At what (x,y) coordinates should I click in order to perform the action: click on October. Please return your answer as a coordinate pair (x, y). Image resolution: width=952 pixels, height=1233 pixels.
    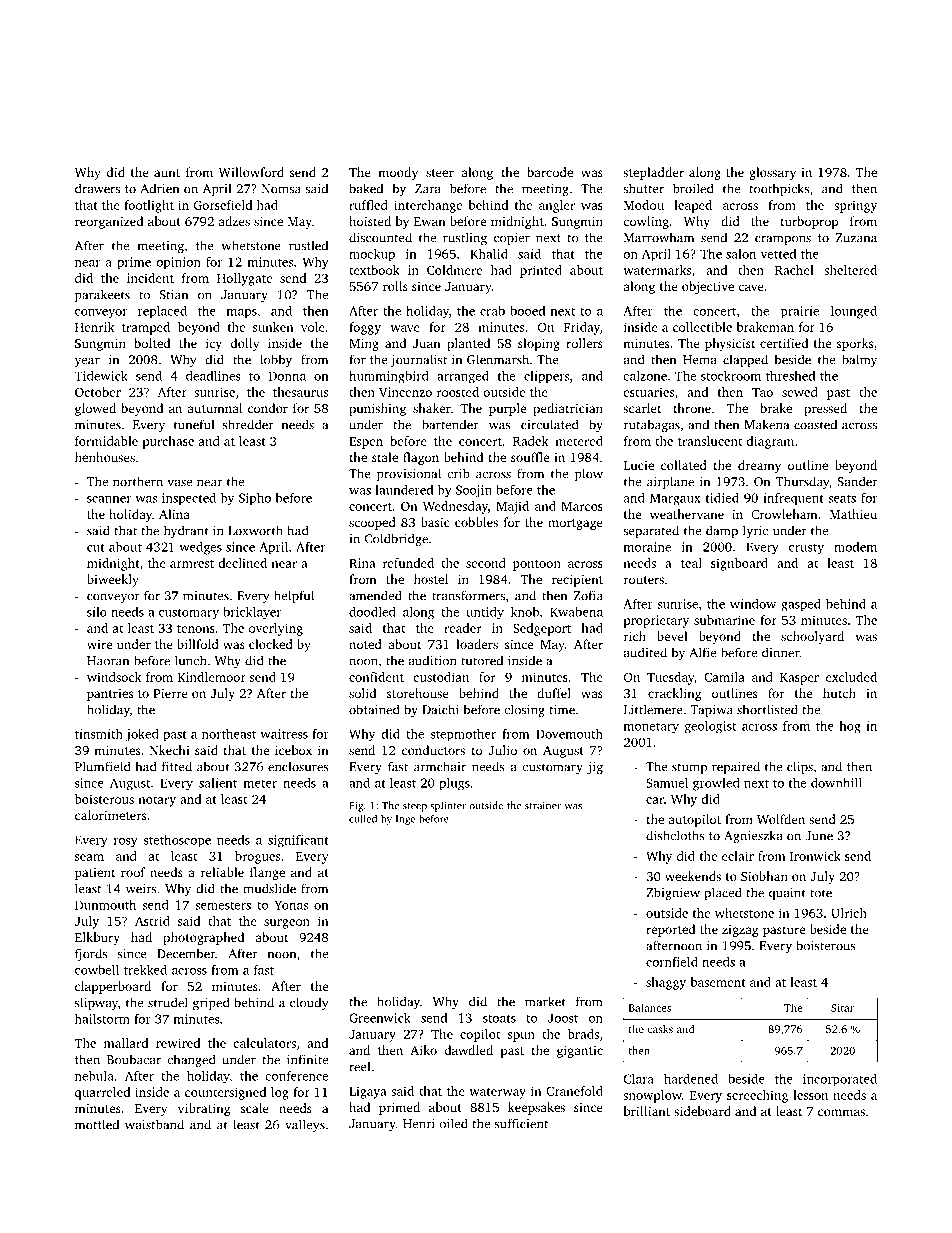
    Looking at the image, I should click on (98, 392).
